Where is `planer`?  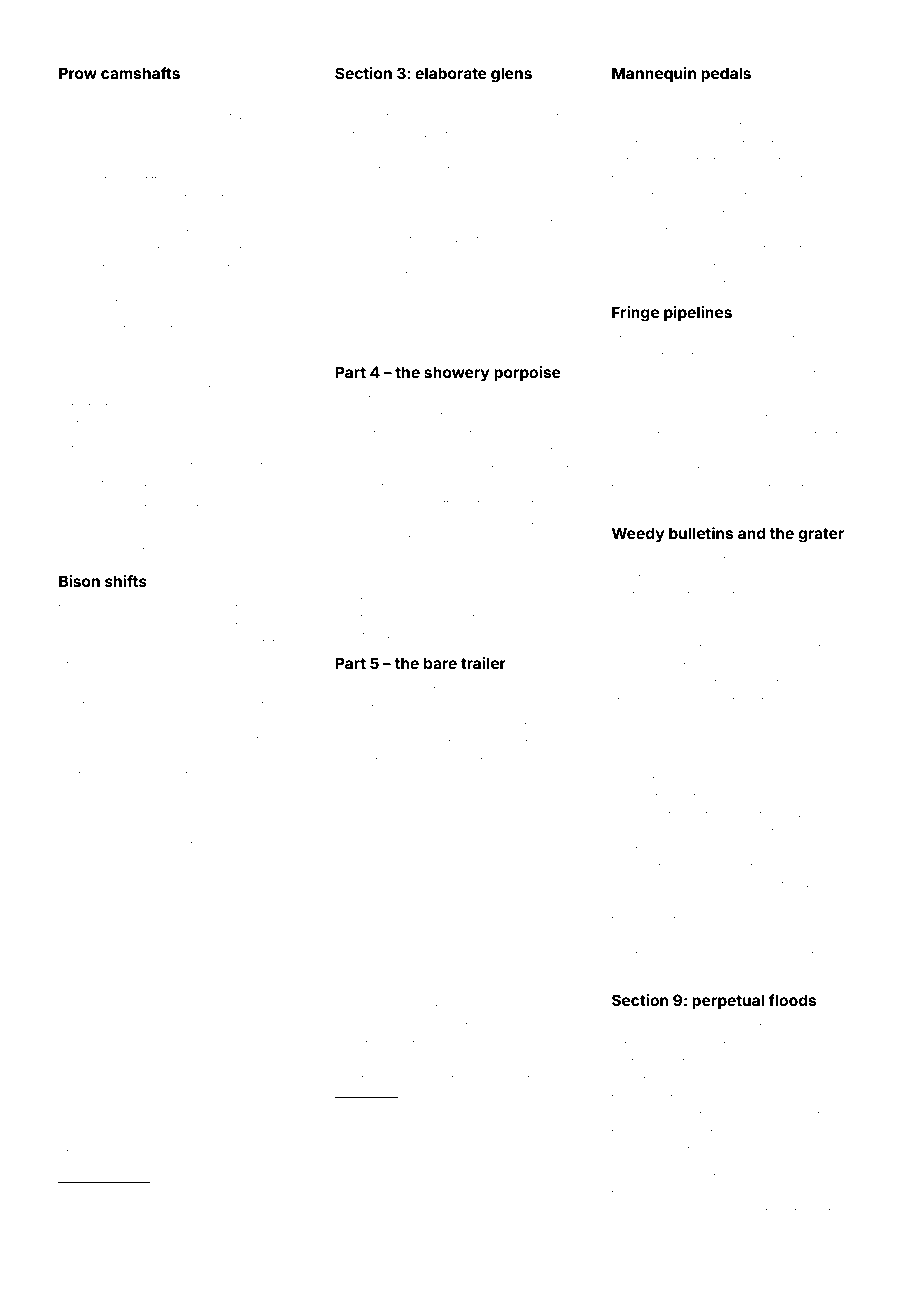
planer is located at coordinates (451, 223).
